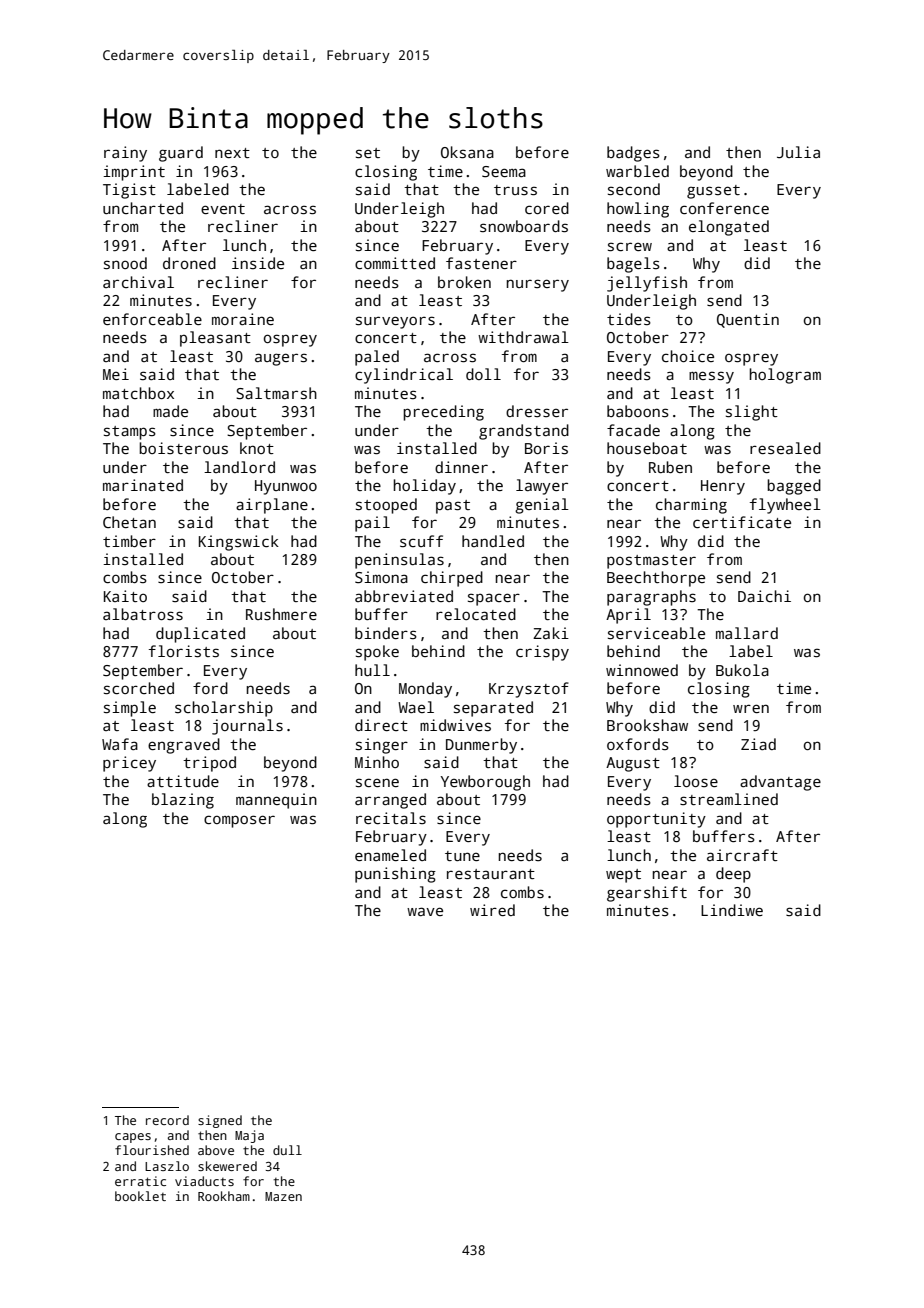  What do you see at coordinates (129, 541) in the screenshot?
I see `timber` at bounding box center [129, 541].
